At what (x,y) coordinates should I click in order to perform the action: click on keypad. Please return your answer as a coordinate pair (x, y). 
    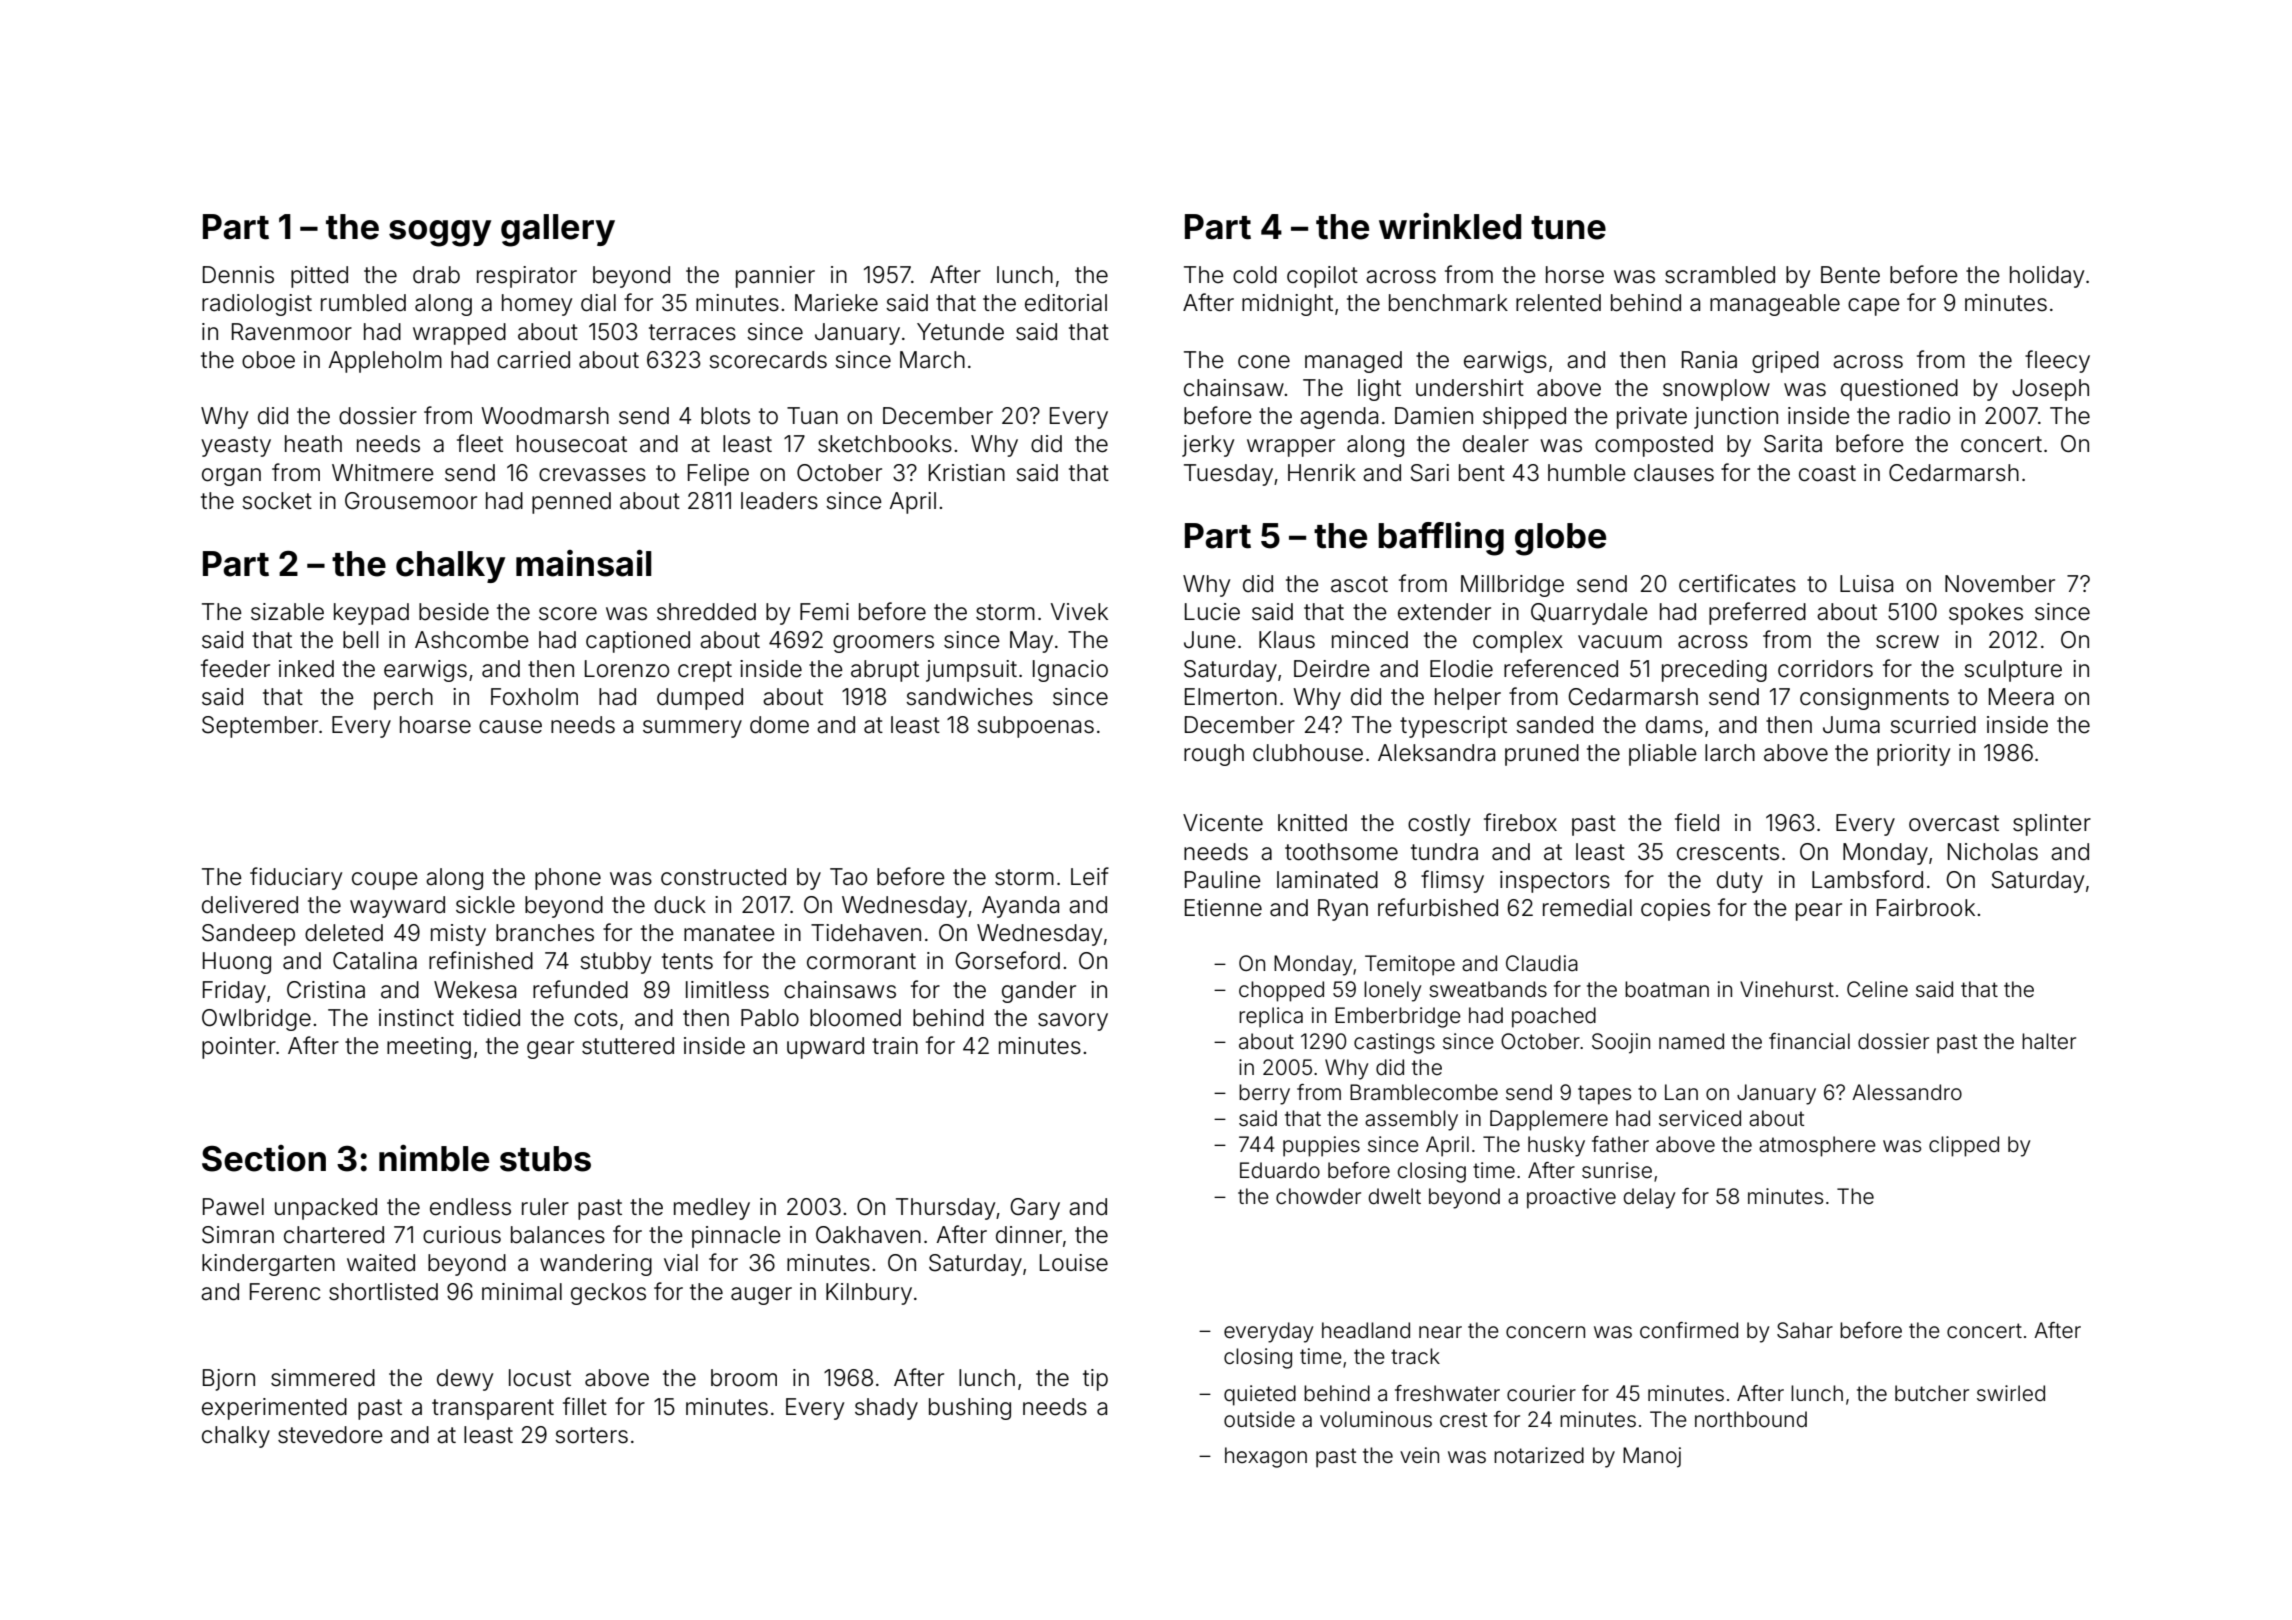
    Looking at the image, I should click on (371, 614).
